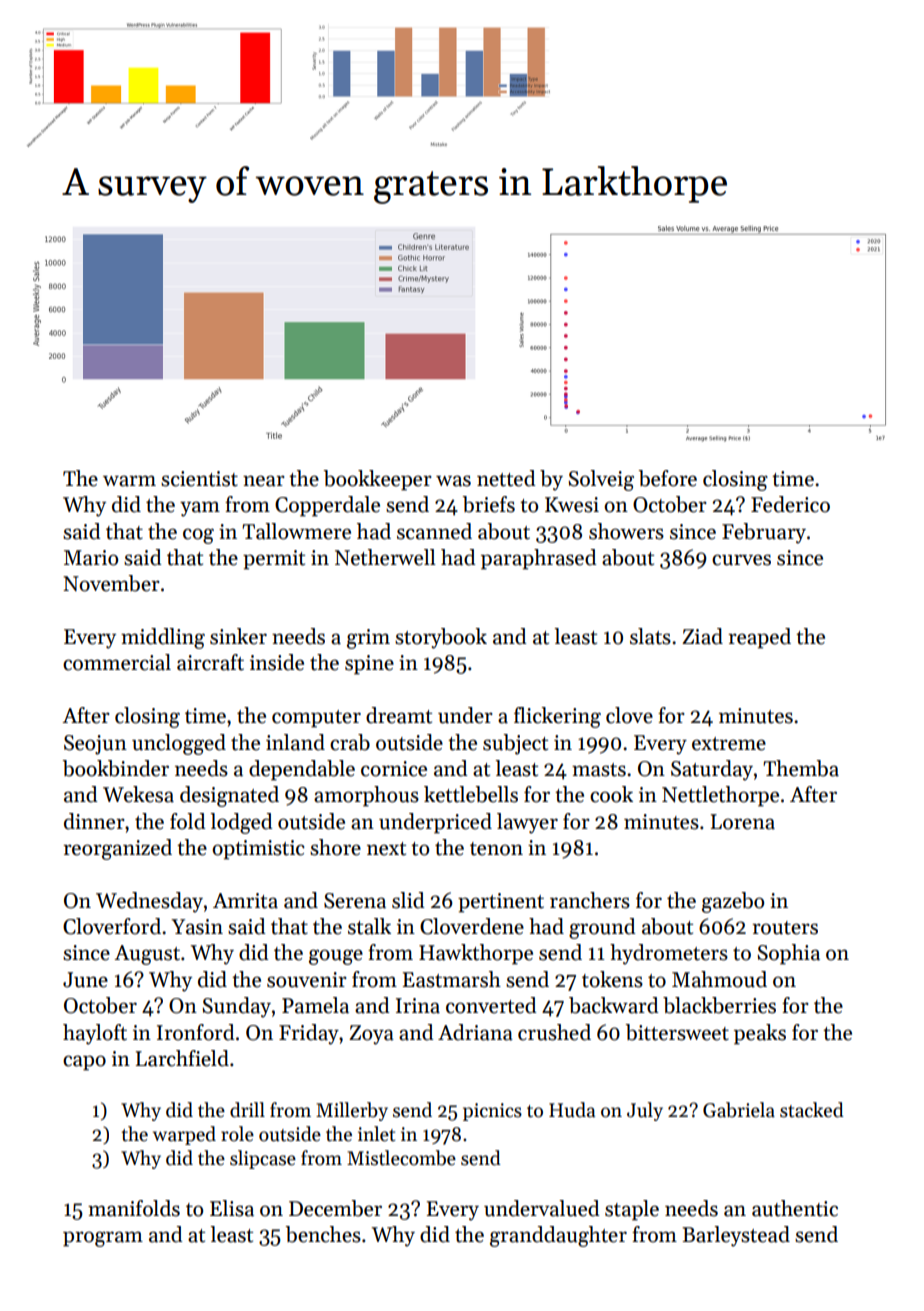 This image has height=1311, width=924. Describe the element at coordinates (91, 558) in the image. I see `Mario` at that location.
